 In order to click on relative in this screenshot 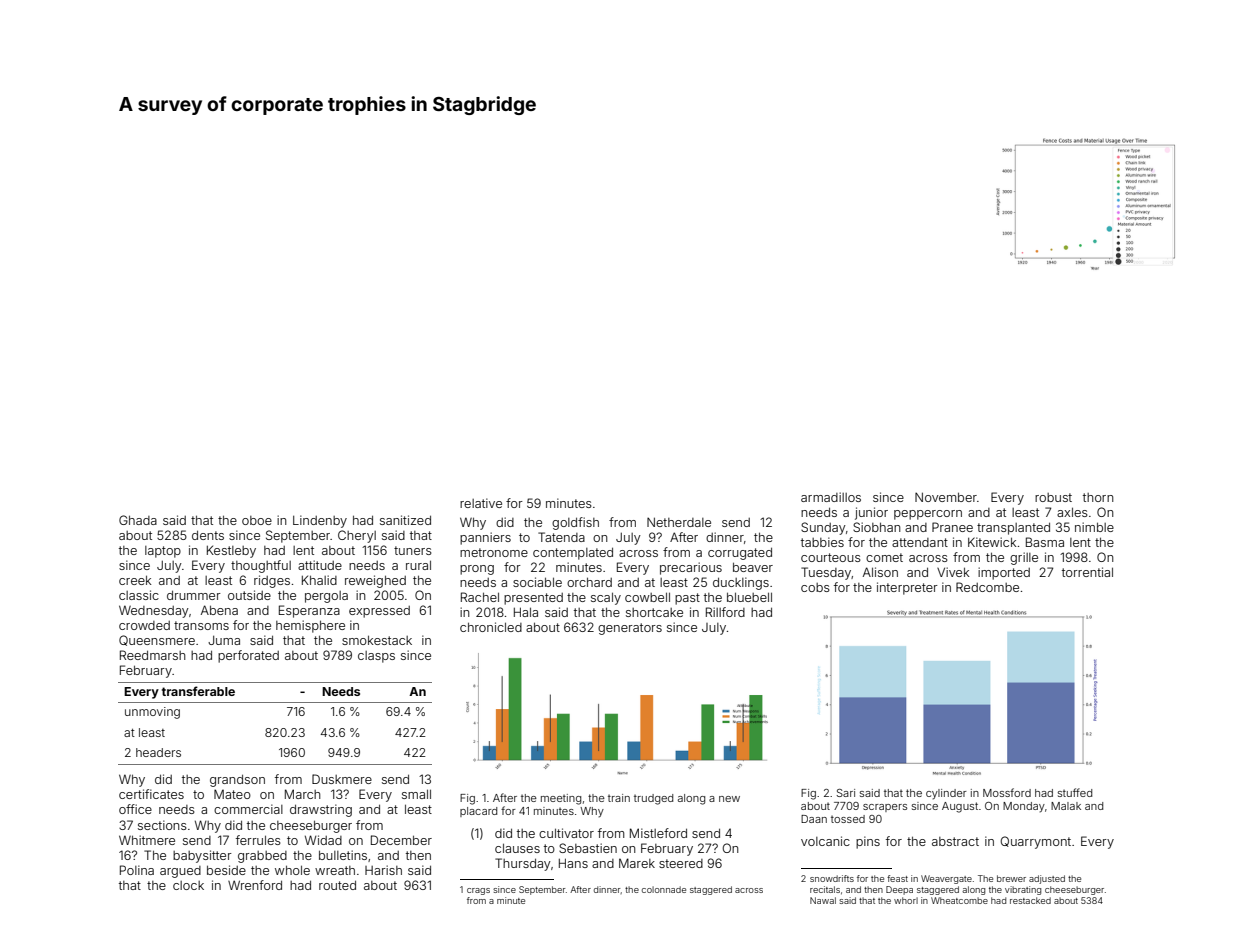, I will do `click(481, 503)`.
